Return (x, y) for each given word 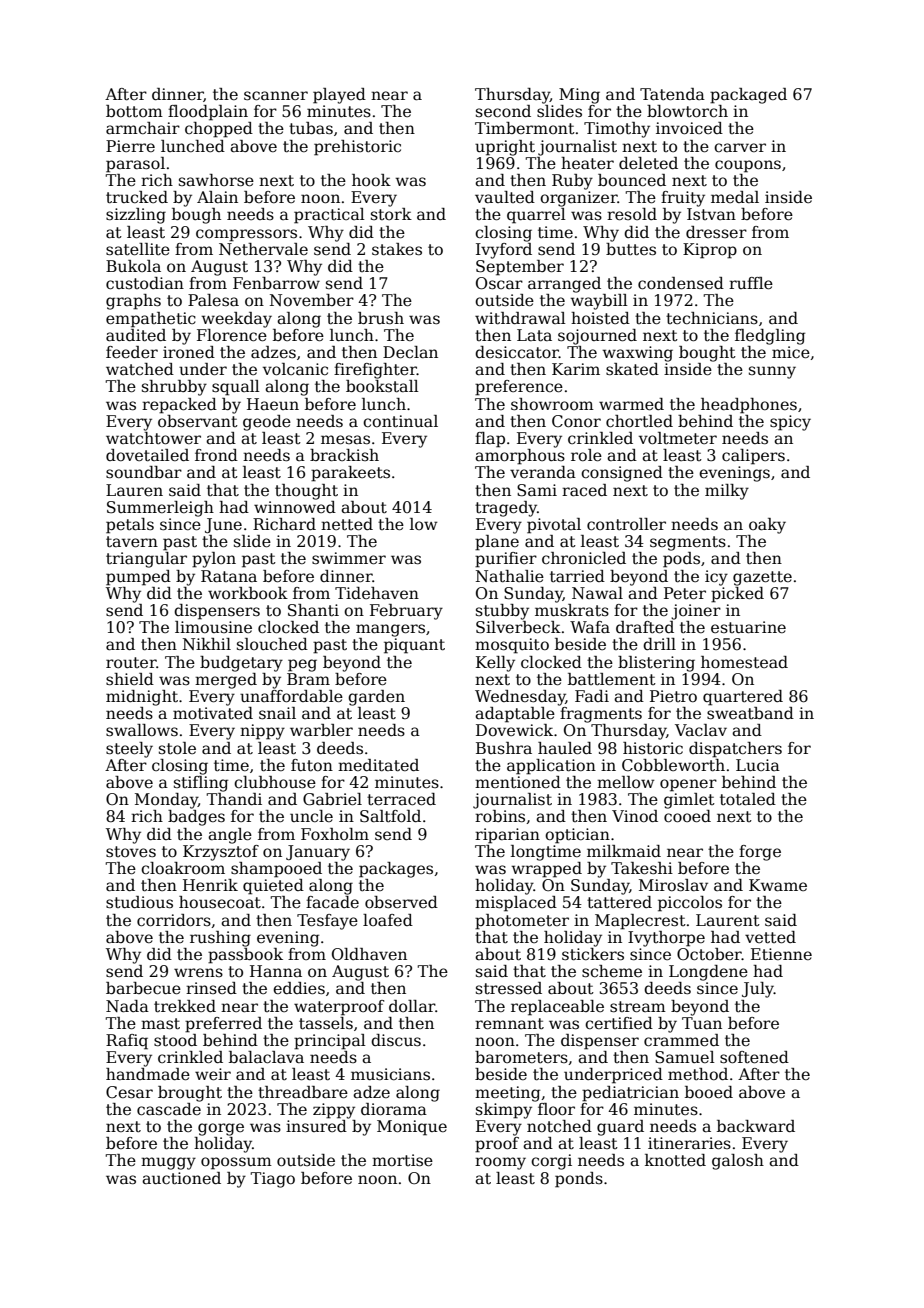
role (586, 455)
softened (754, 1057)
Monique (412, 1128)
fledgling (770, 337)
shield (130, 679)
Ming (579, 96)
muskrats (572, 610)
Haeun (273, 404)
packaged (748, 96)
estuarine (748, 627)
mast (160, 1024)
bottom (134, 111)
